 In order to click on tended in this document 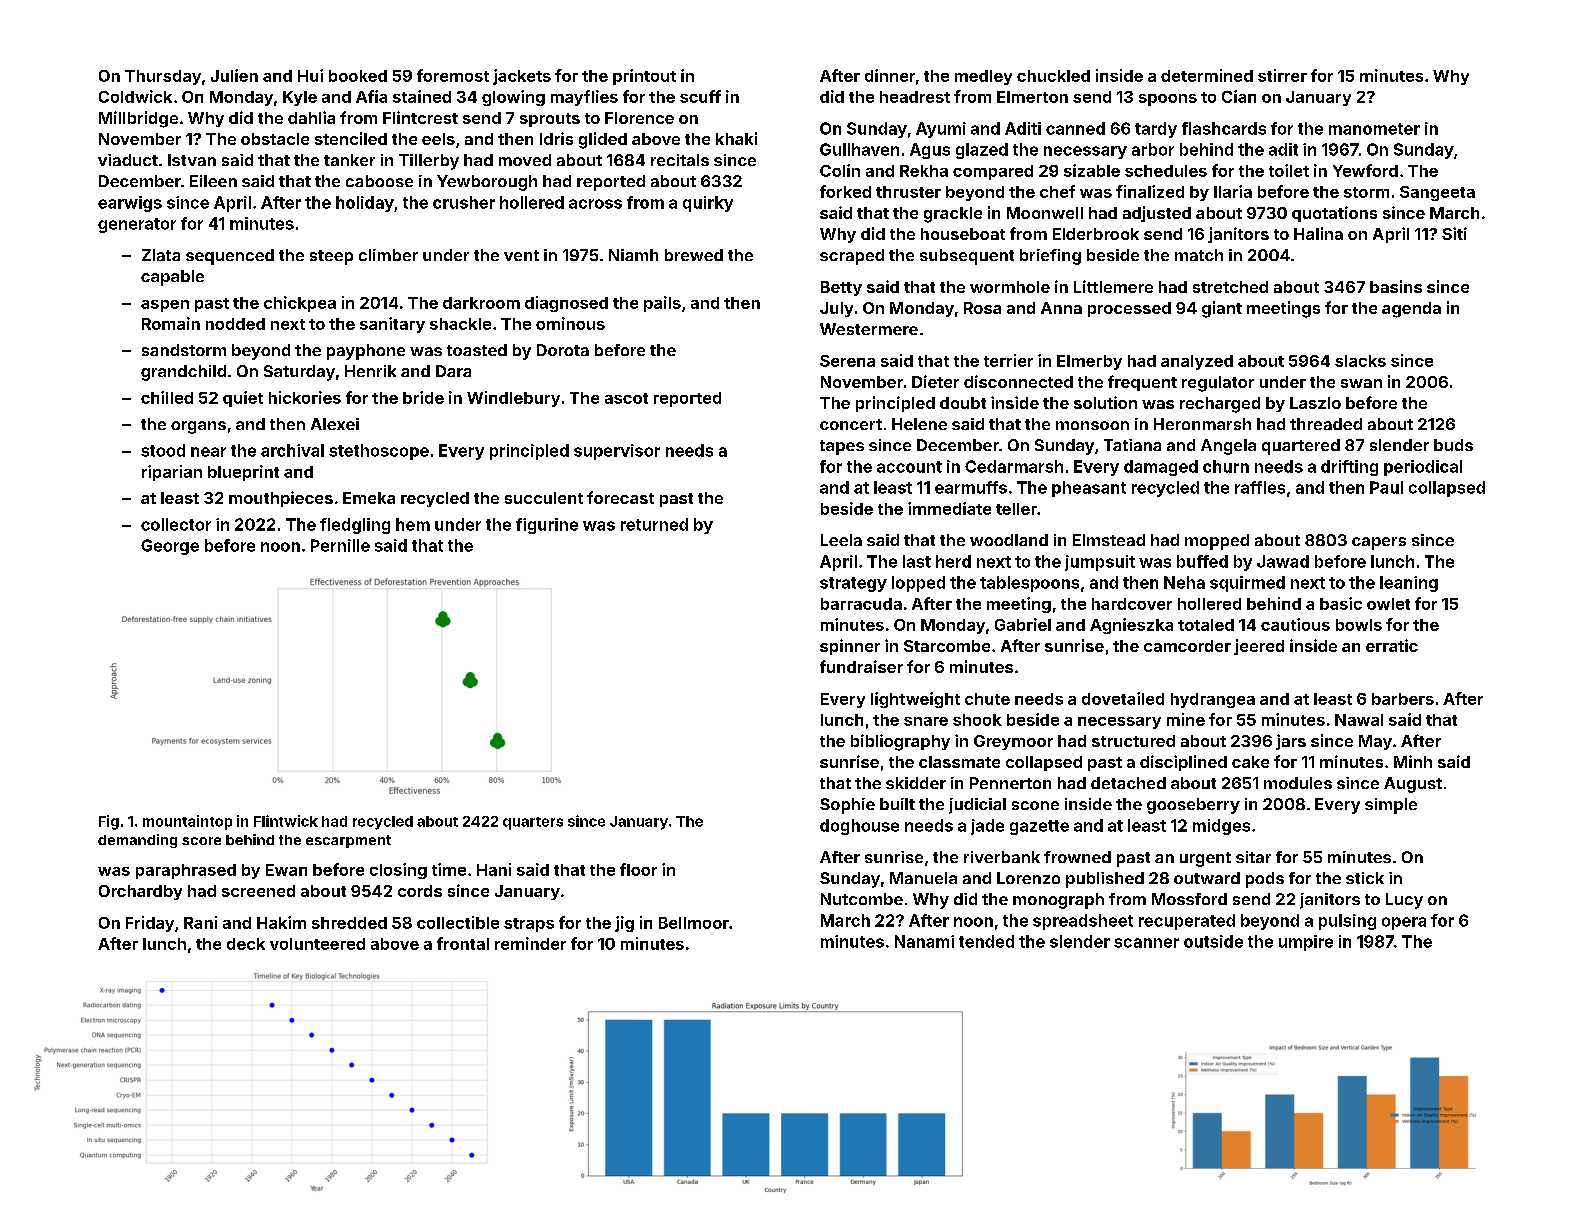, I will do `click(986, 941)`.
